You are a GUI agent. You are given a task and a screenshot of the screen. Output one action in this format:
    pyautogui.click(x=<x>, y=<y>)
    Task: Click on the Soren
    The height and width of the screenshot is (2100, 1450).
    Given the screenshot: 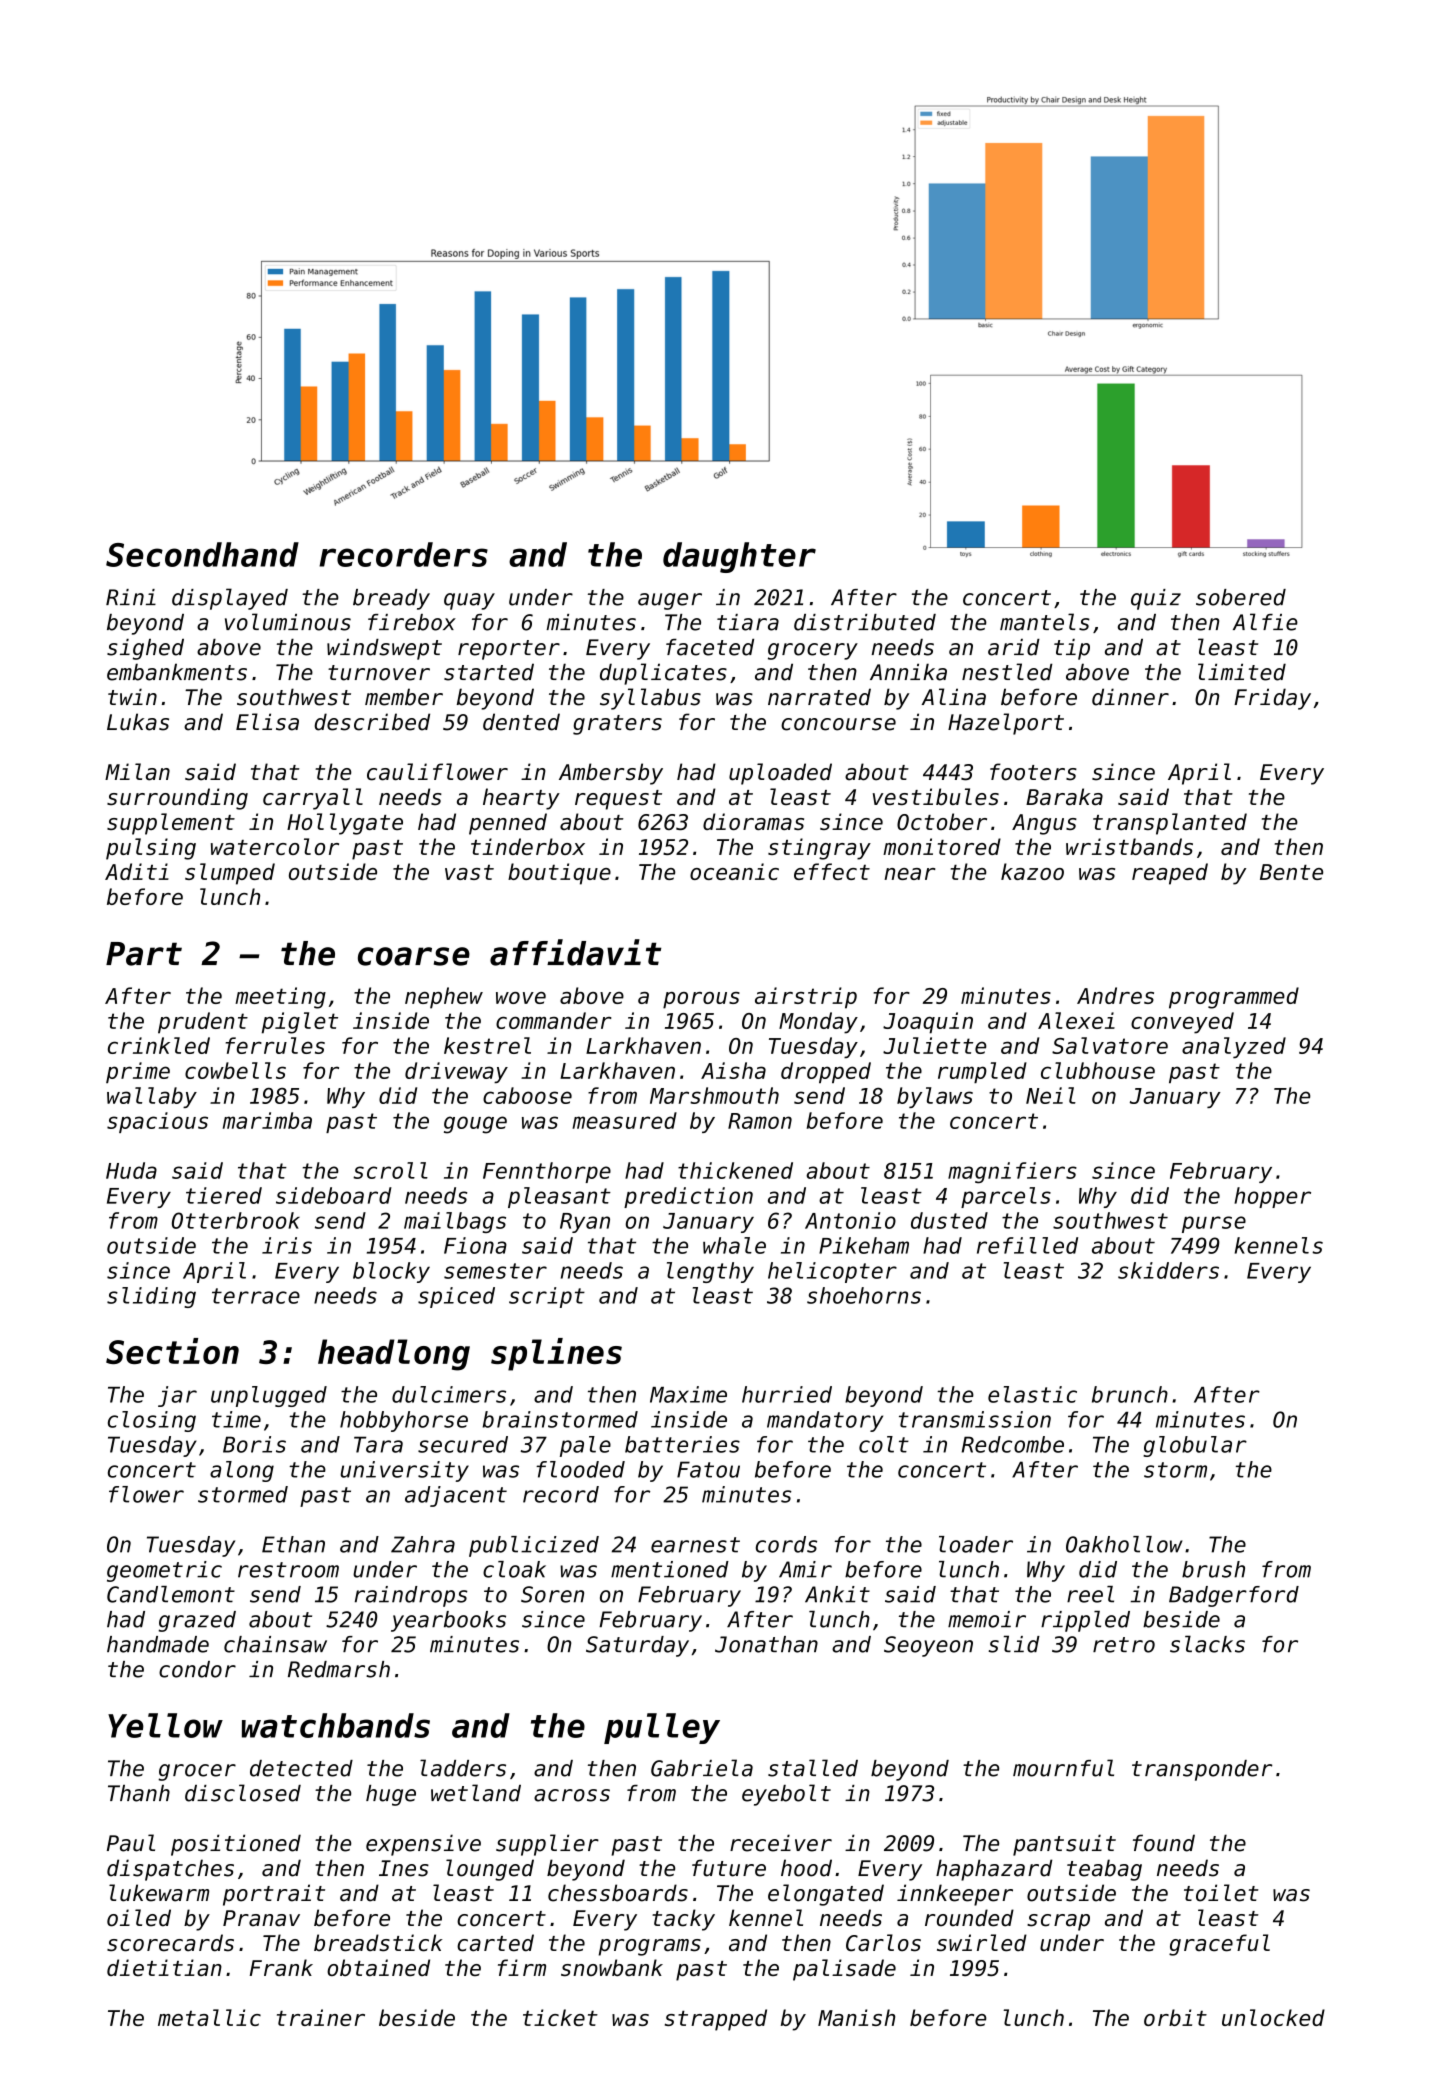 What is the action you would take?
    pyautogui.click(x=552, y=1594)
